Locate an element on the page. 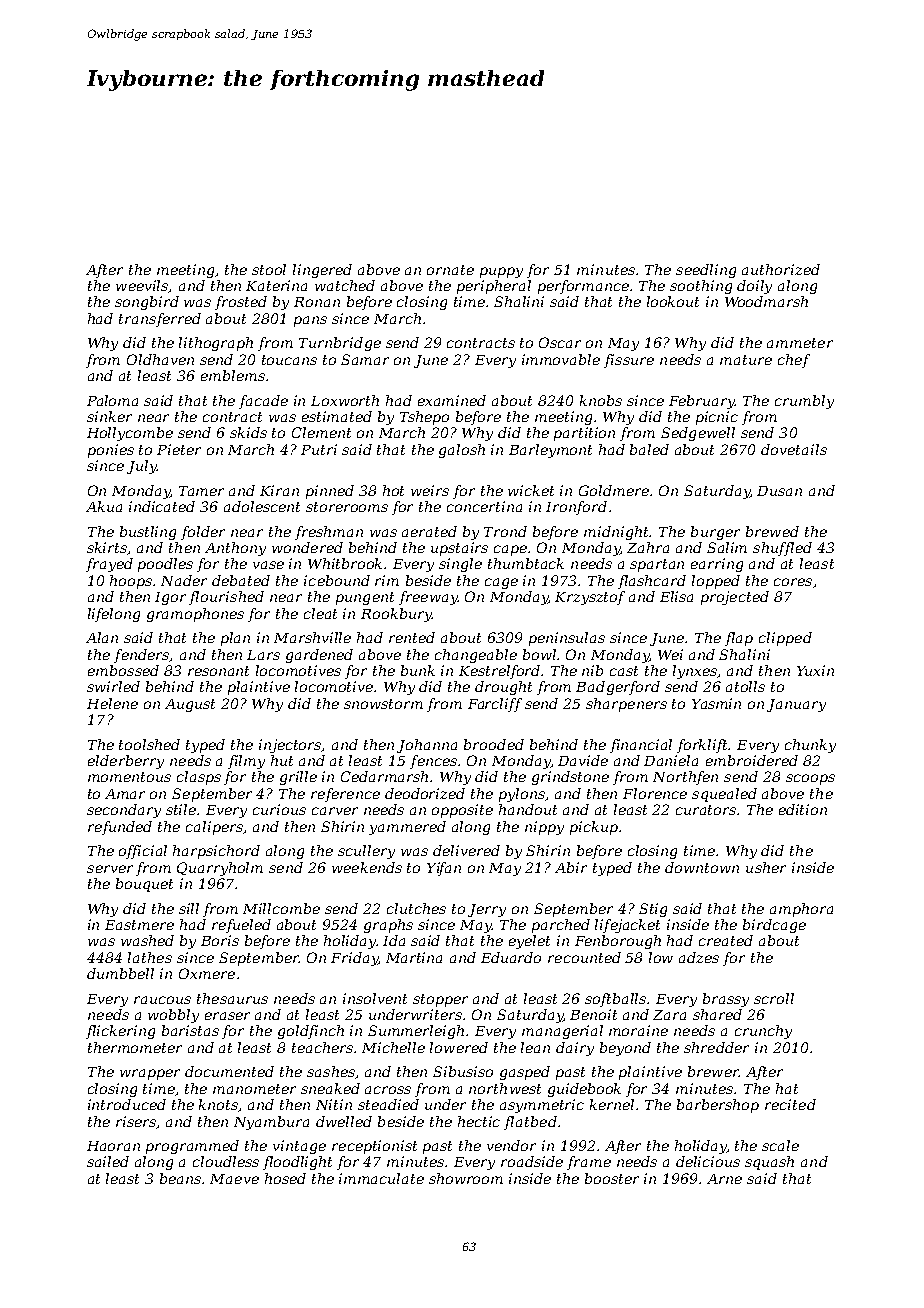 The height and width of the image is (1308, 924). Arne is located at coordinates (724, 1179).
